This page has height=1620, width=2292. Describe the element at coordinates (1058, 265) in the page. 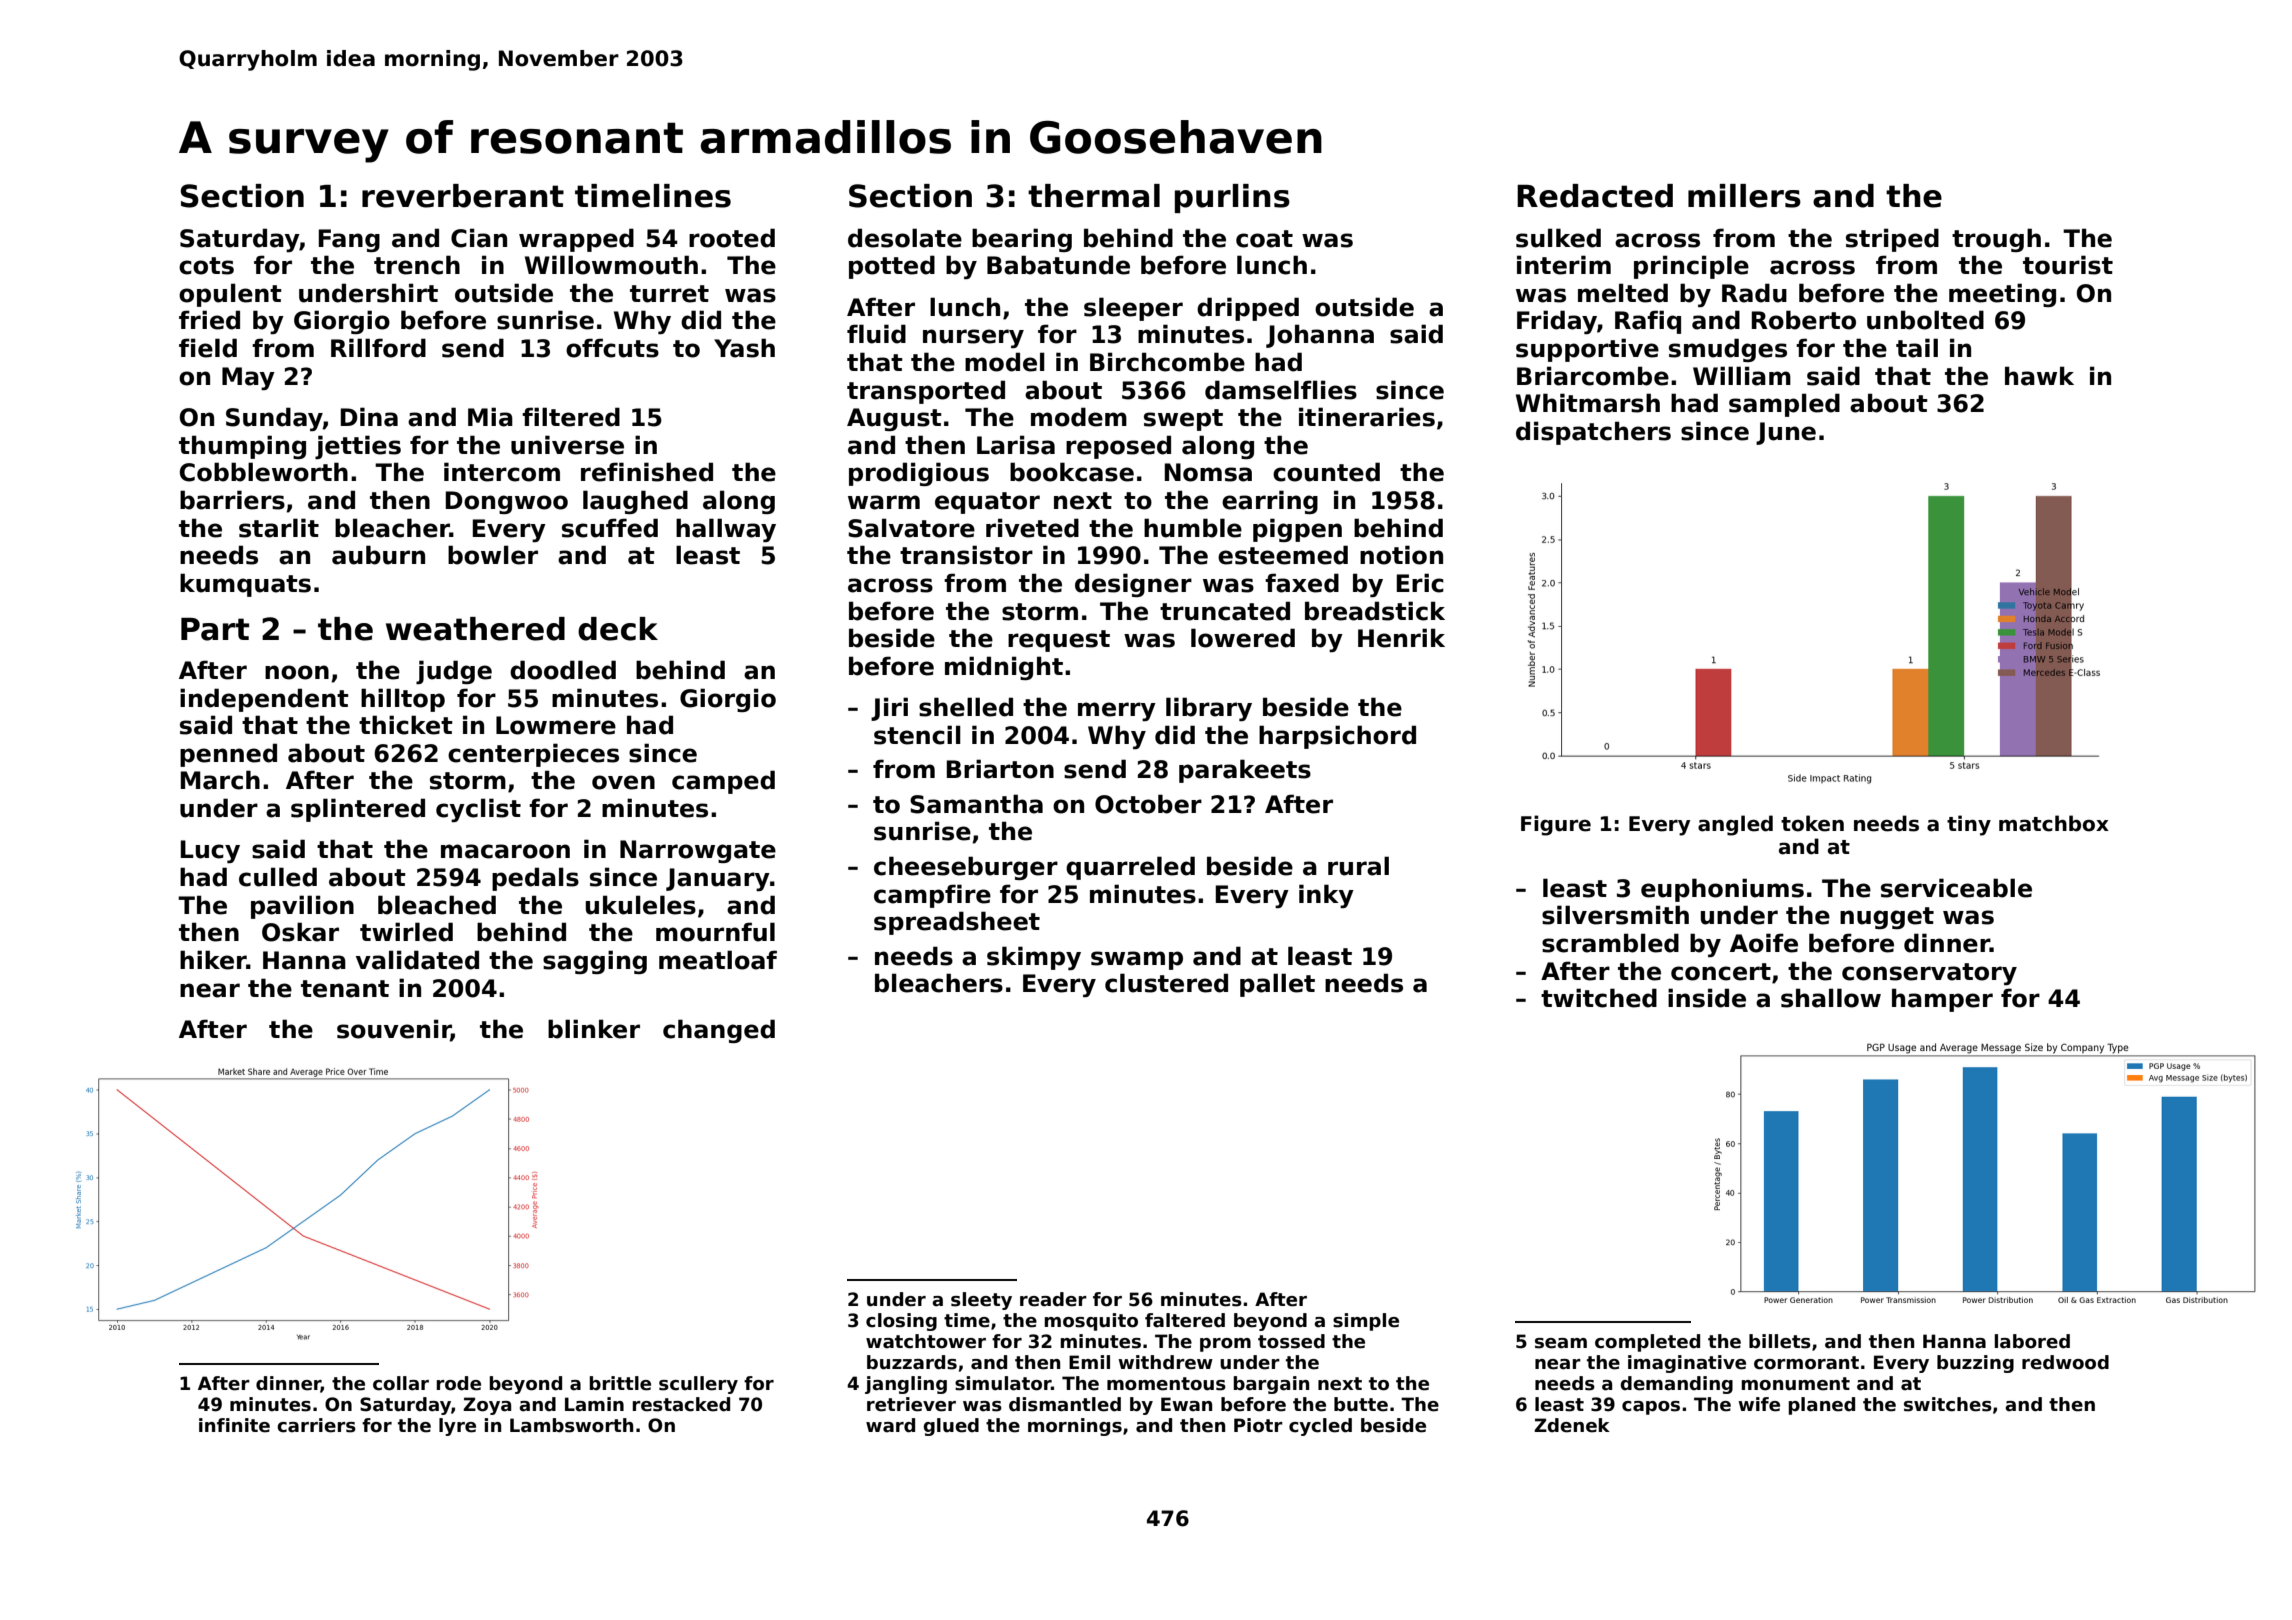

I see `Babatunde` at that location.
